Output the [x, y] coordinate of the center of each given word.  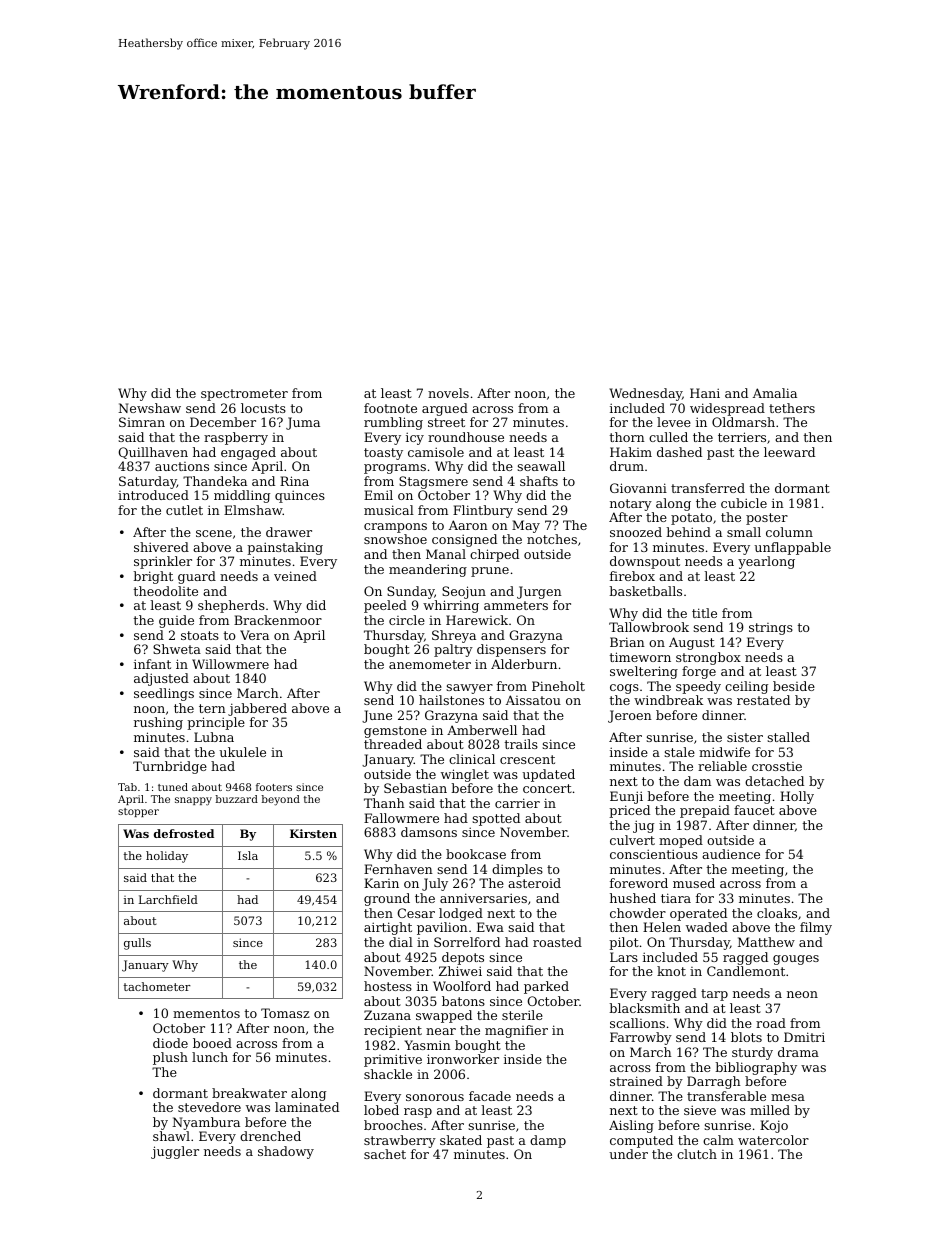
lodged [461, 914]
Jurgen [539, 592]
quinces [300, 496]
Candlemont [746, 971]
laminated [307, 1107]
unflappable [792, 548]
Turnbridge [170, 767]
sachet [385, 1154]
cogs [624, 689]
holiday [167, 857]
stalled [788, 737]
